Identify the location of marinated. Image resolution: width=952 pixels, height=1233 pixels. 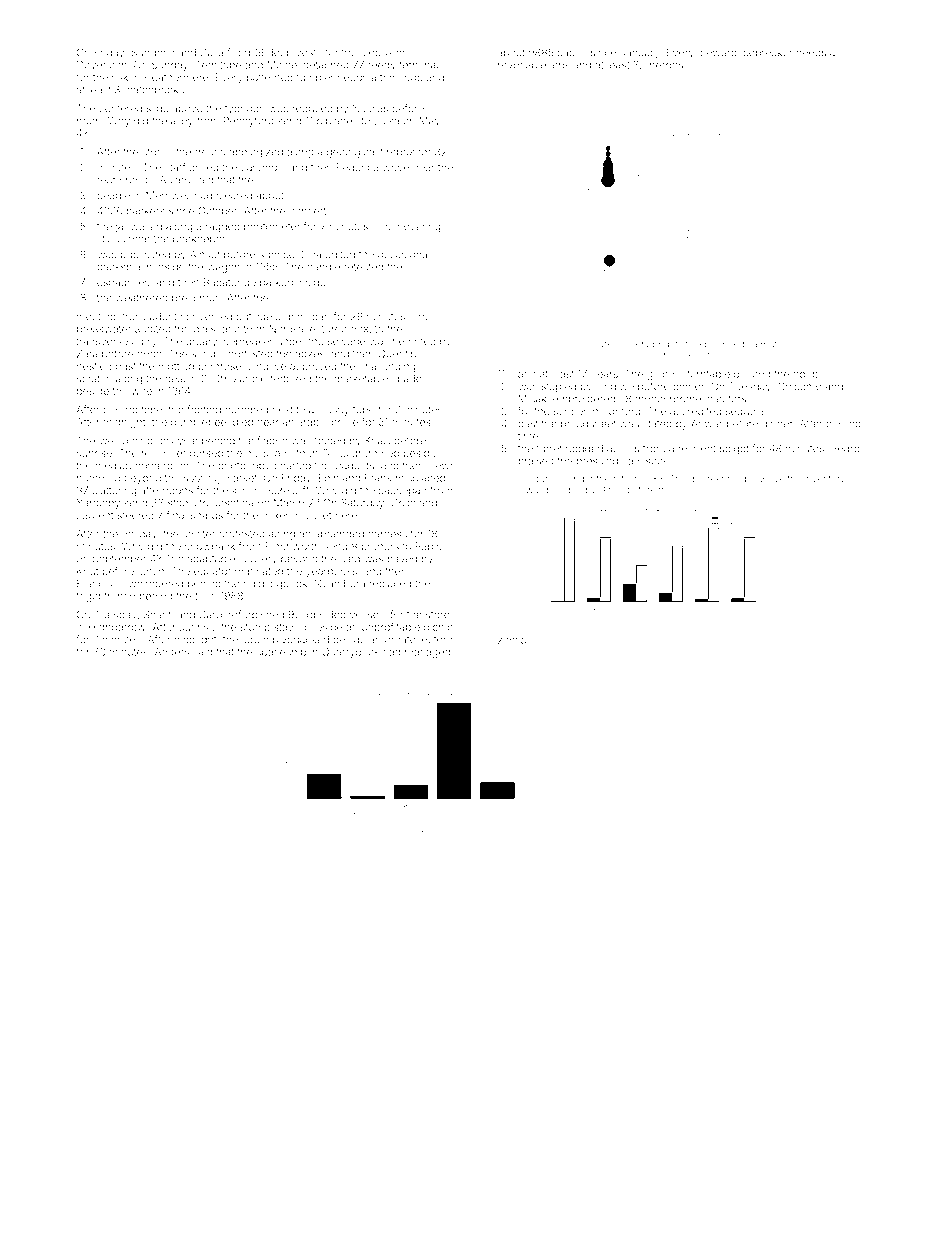
(259, 571).
